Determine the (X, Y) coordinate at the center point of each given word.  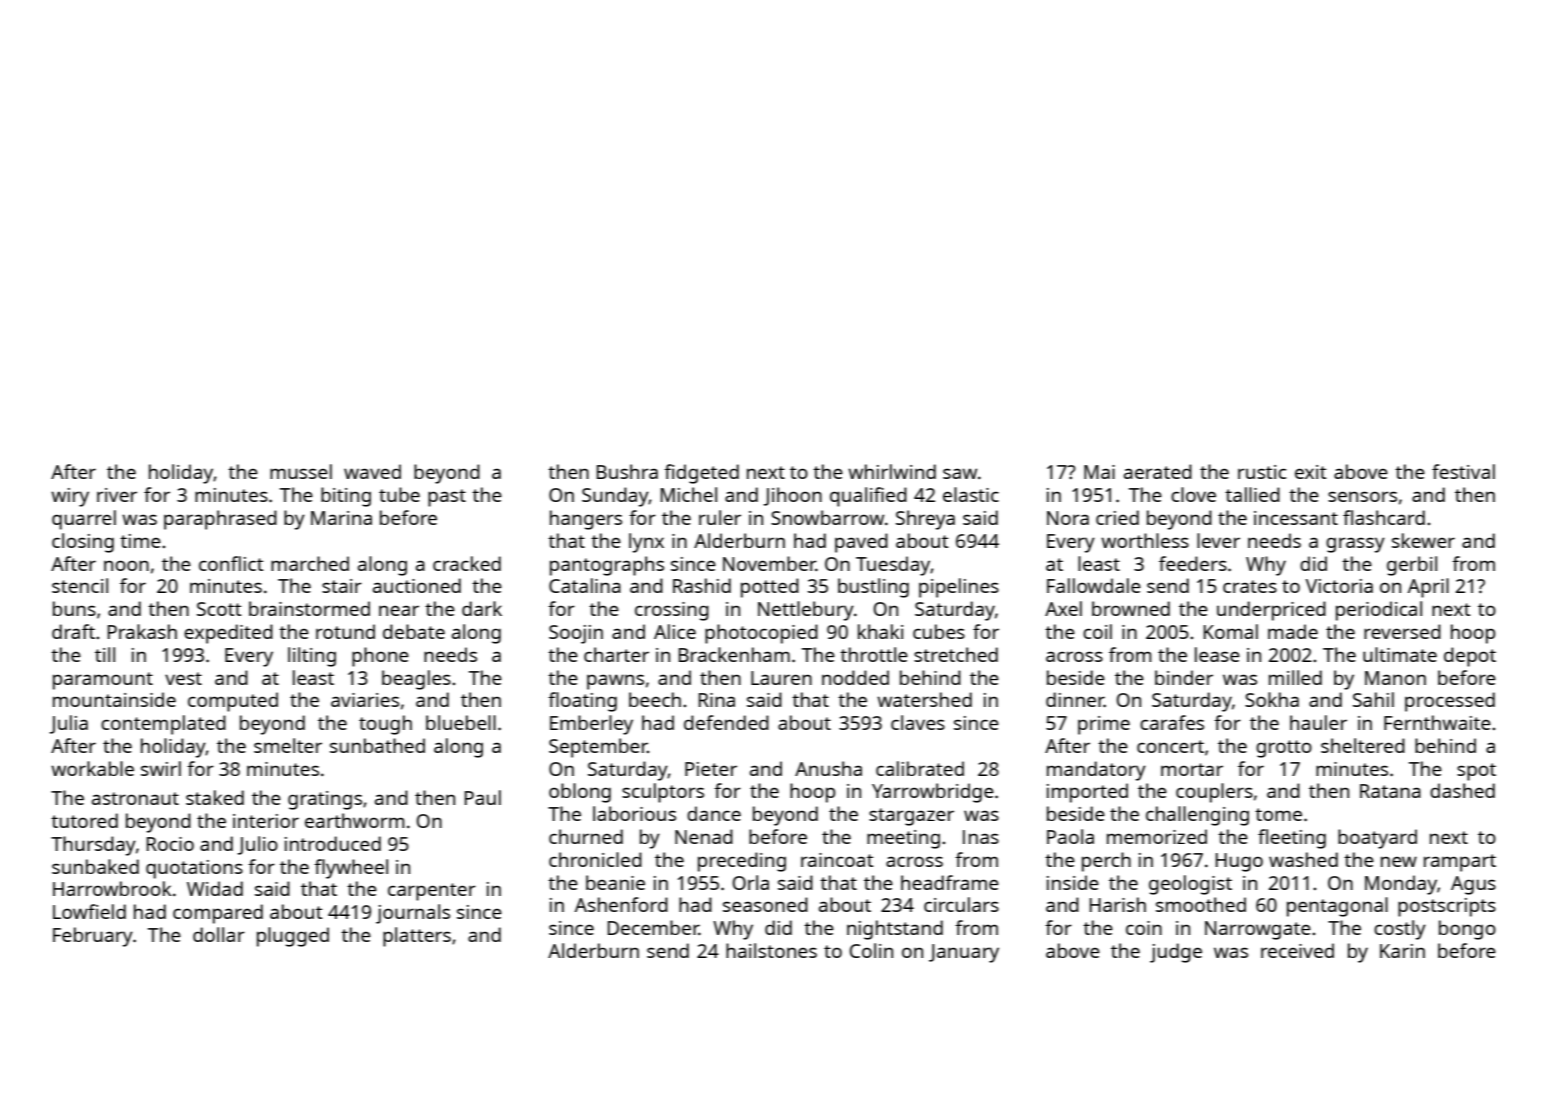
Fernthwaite (1437, 722)
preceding (742, 862)
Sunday (615, 497)
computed (233, 702)
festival (1463, 471)
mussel (301, 471)
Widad (215, 888)
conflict (231, 563)
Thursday (93, 846)
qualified (868, 497)
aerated (1158, 471)
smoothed (1201, 904)
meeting (903, 839)
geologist (1190, 885)
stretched (956, 654)
